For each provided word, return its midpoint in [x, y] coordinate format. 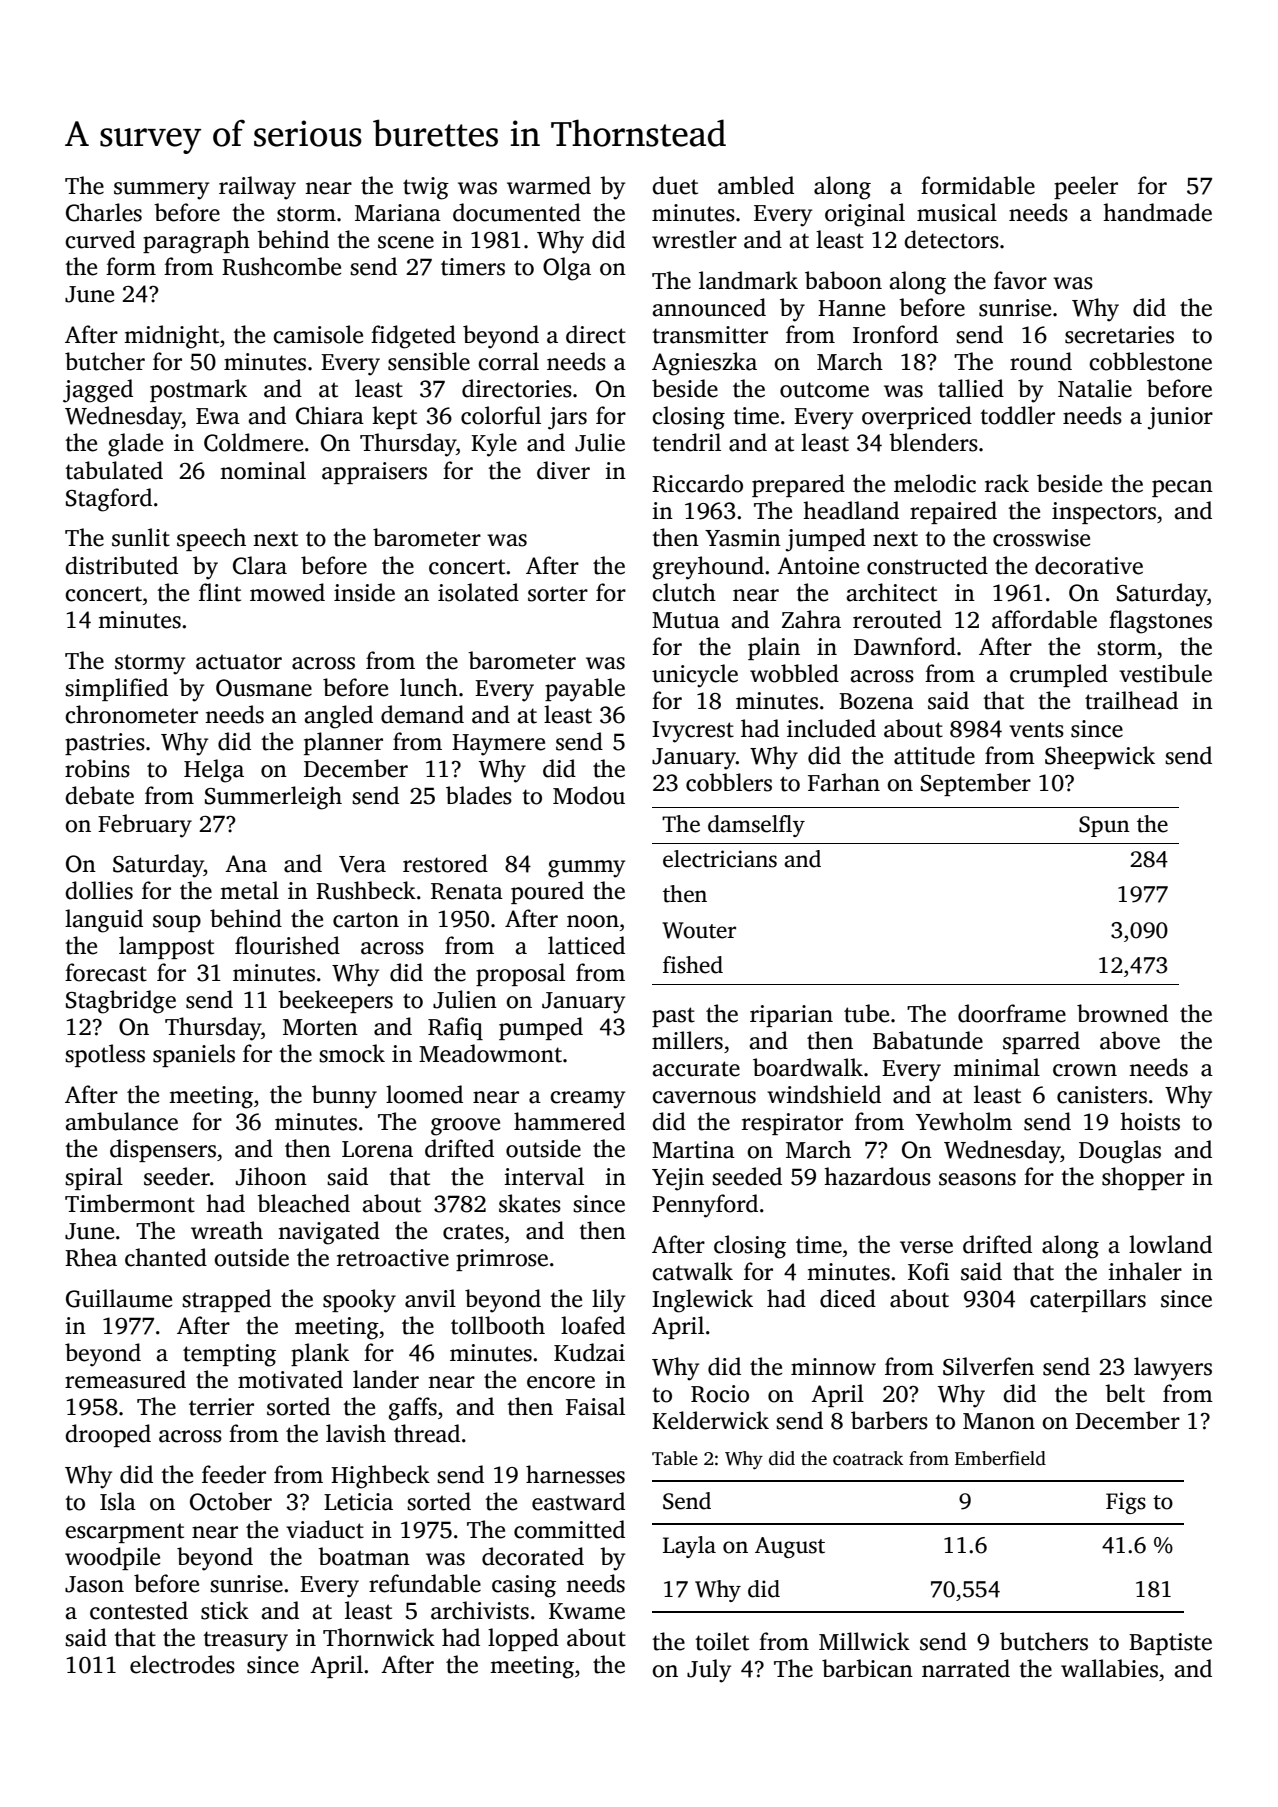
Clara [260, 565]
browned [1122, 1013]
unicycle [695, 676]
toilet [722, 1641]
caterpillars [1088, 1300]
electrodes [182, 1664]
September [976, 784]
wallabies [1109, 1668]
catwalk [692, 1271]
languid [104, 921]
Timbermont [130, 1203]
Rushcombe [281, 266]
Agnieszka [704, 364]
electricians [720, 859]
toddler [1017, 415]
